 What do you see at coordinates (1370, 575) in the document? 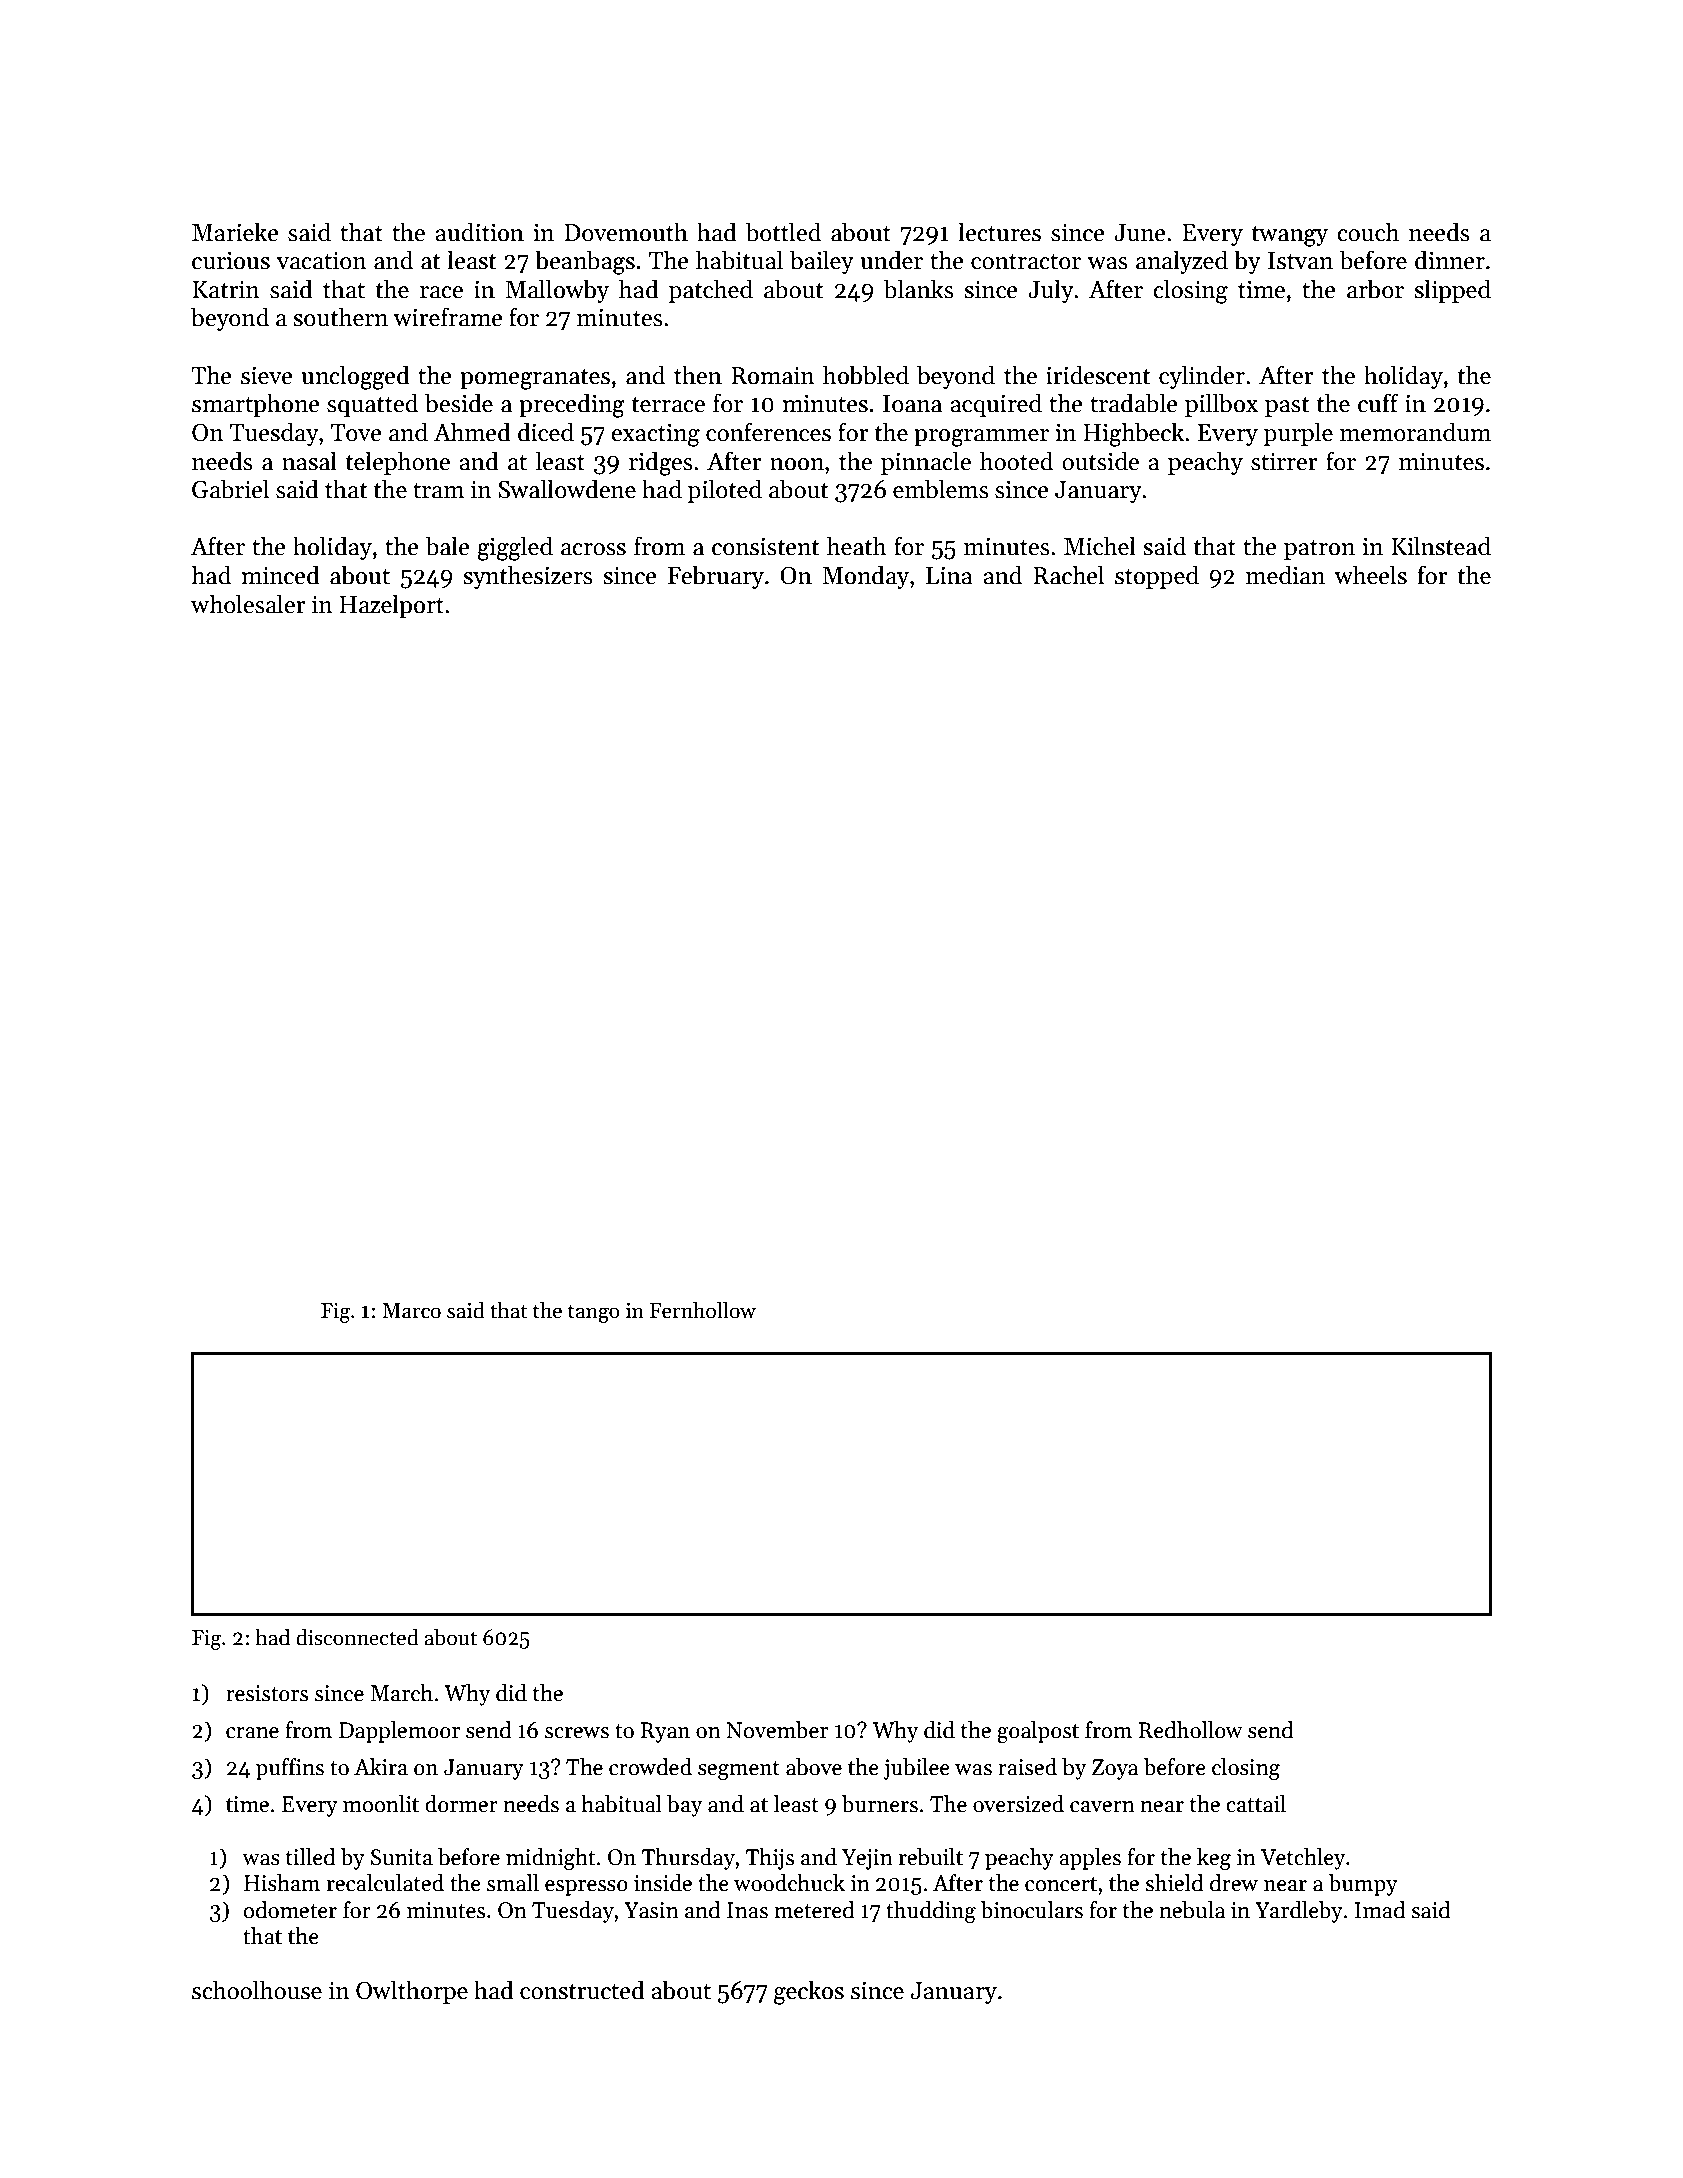
I see `wheels` at bounding box center [1370, 575].
